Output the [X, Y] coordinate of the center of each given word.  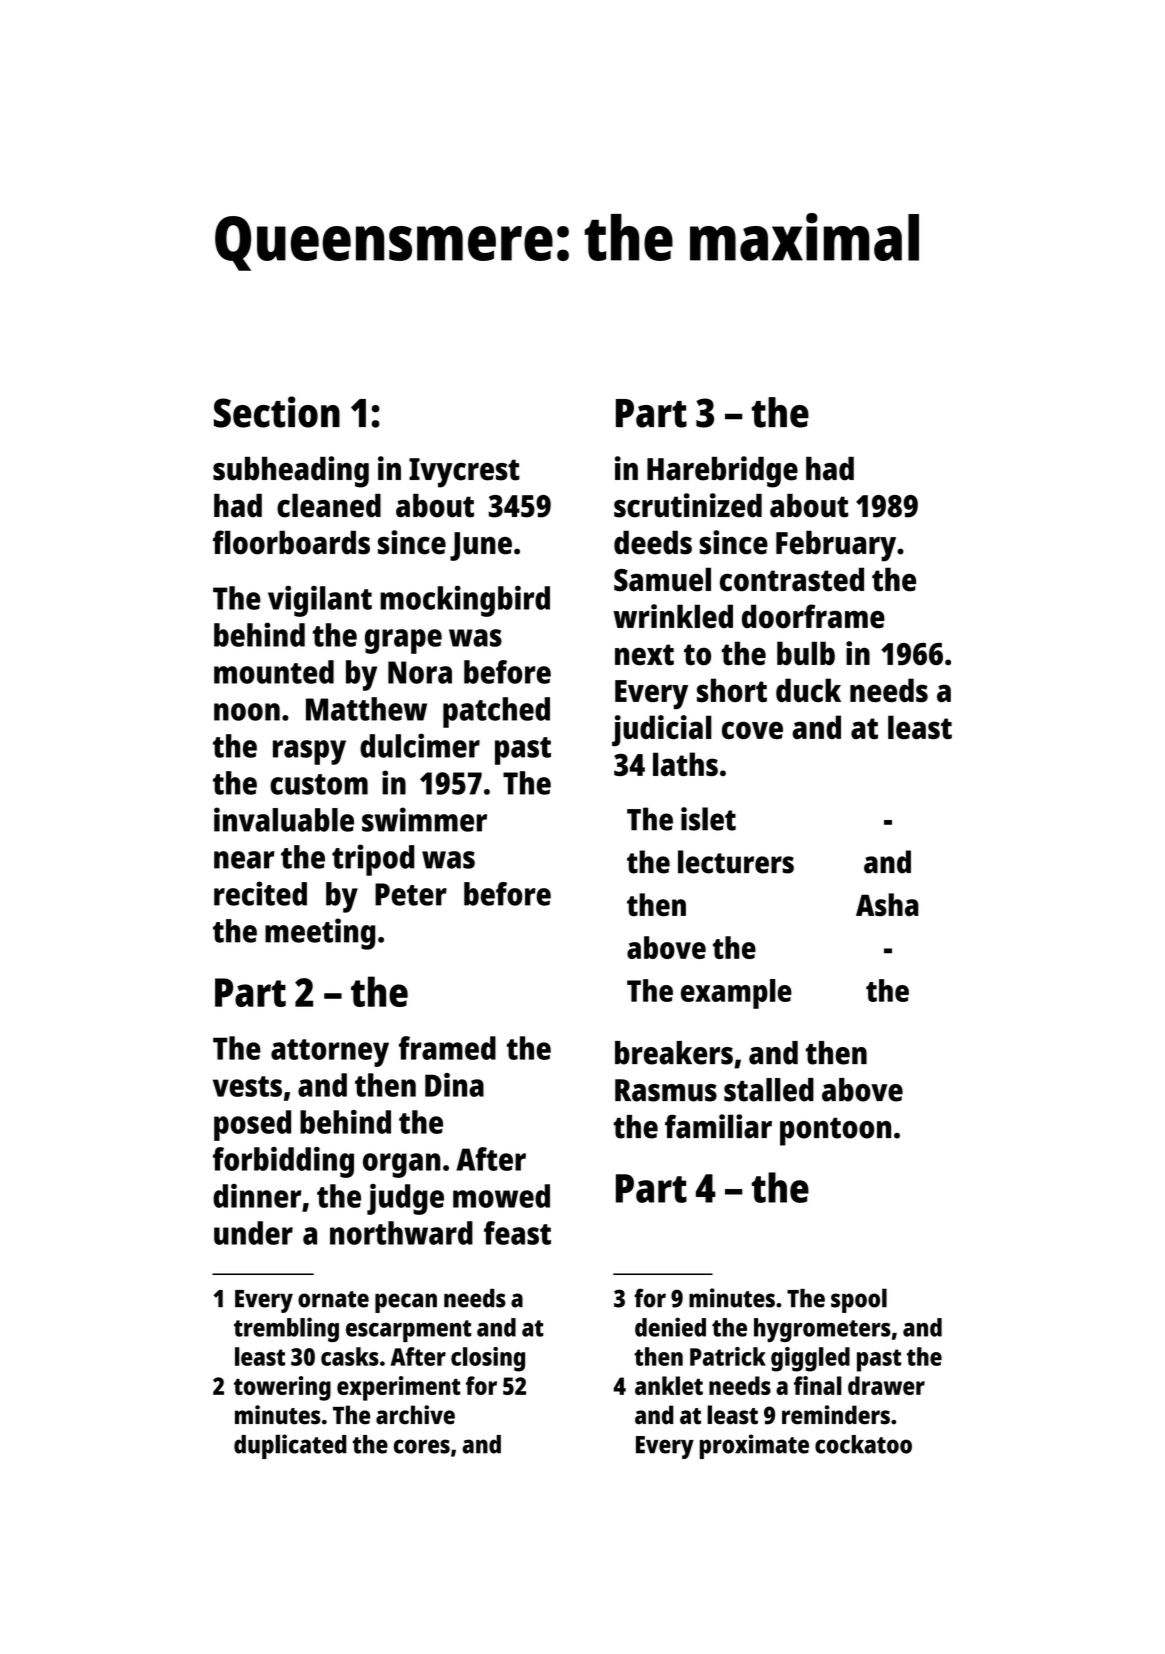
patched [496, 712]
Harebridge [722, 472]
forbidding [283, 1162]
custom [319, 784]
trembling [286, 1329]
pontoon [835, 1132]
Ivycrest [464, 473]
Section [277, 412]
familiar [718, 1126]
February [836, 546]
